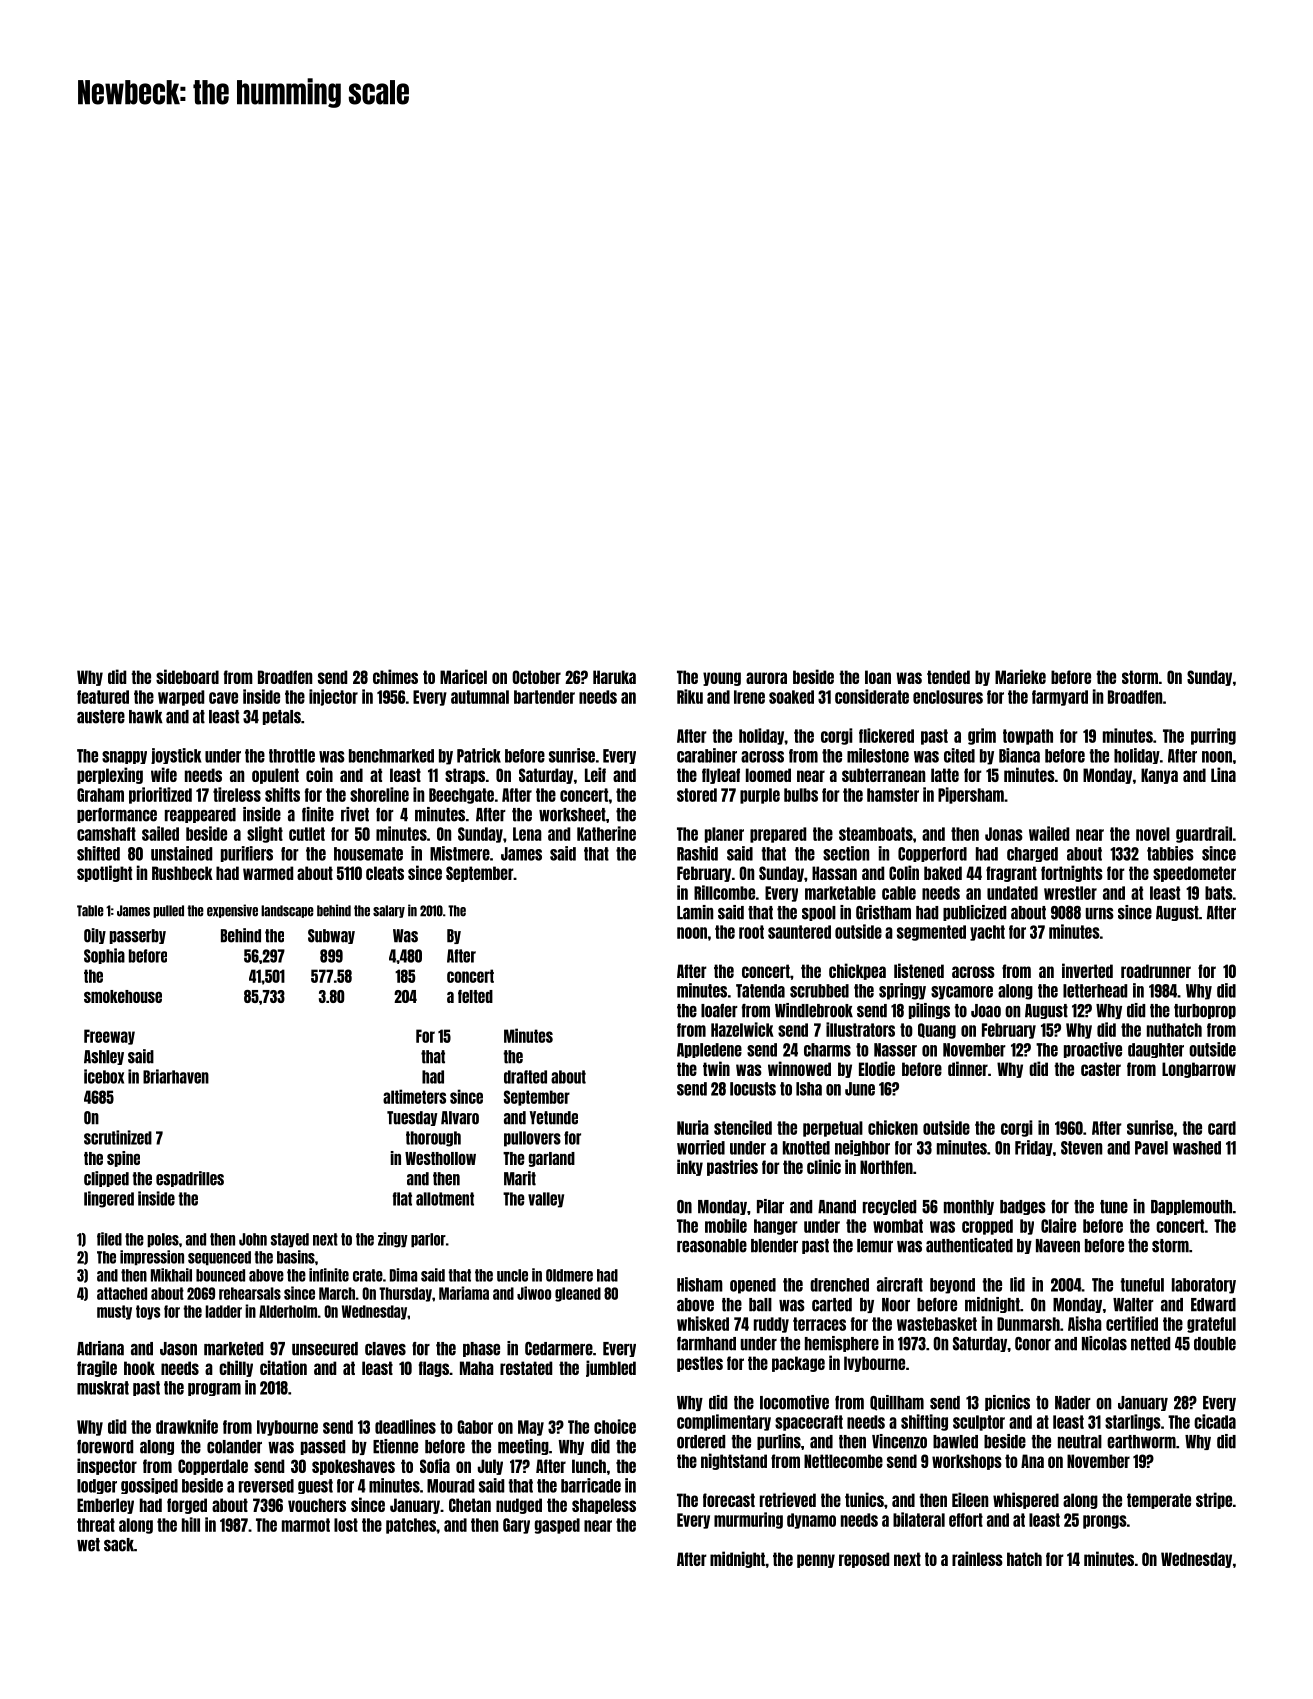  I want to click on sack, so click(119, 1545).
